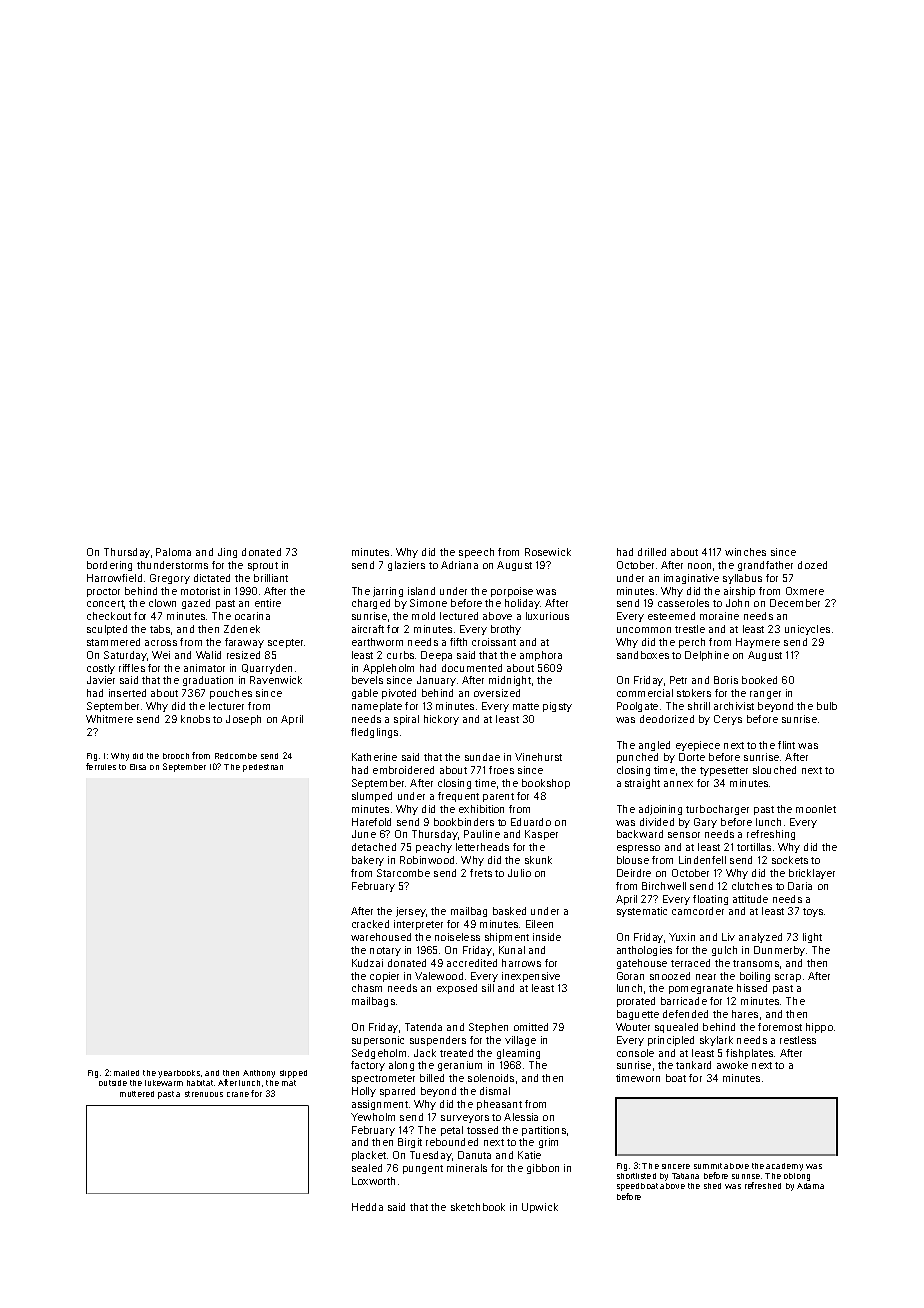  What do you see at coordinates (478, 1207) in the document?
I see `sketchbook` at bounding box center [478, 1207].
